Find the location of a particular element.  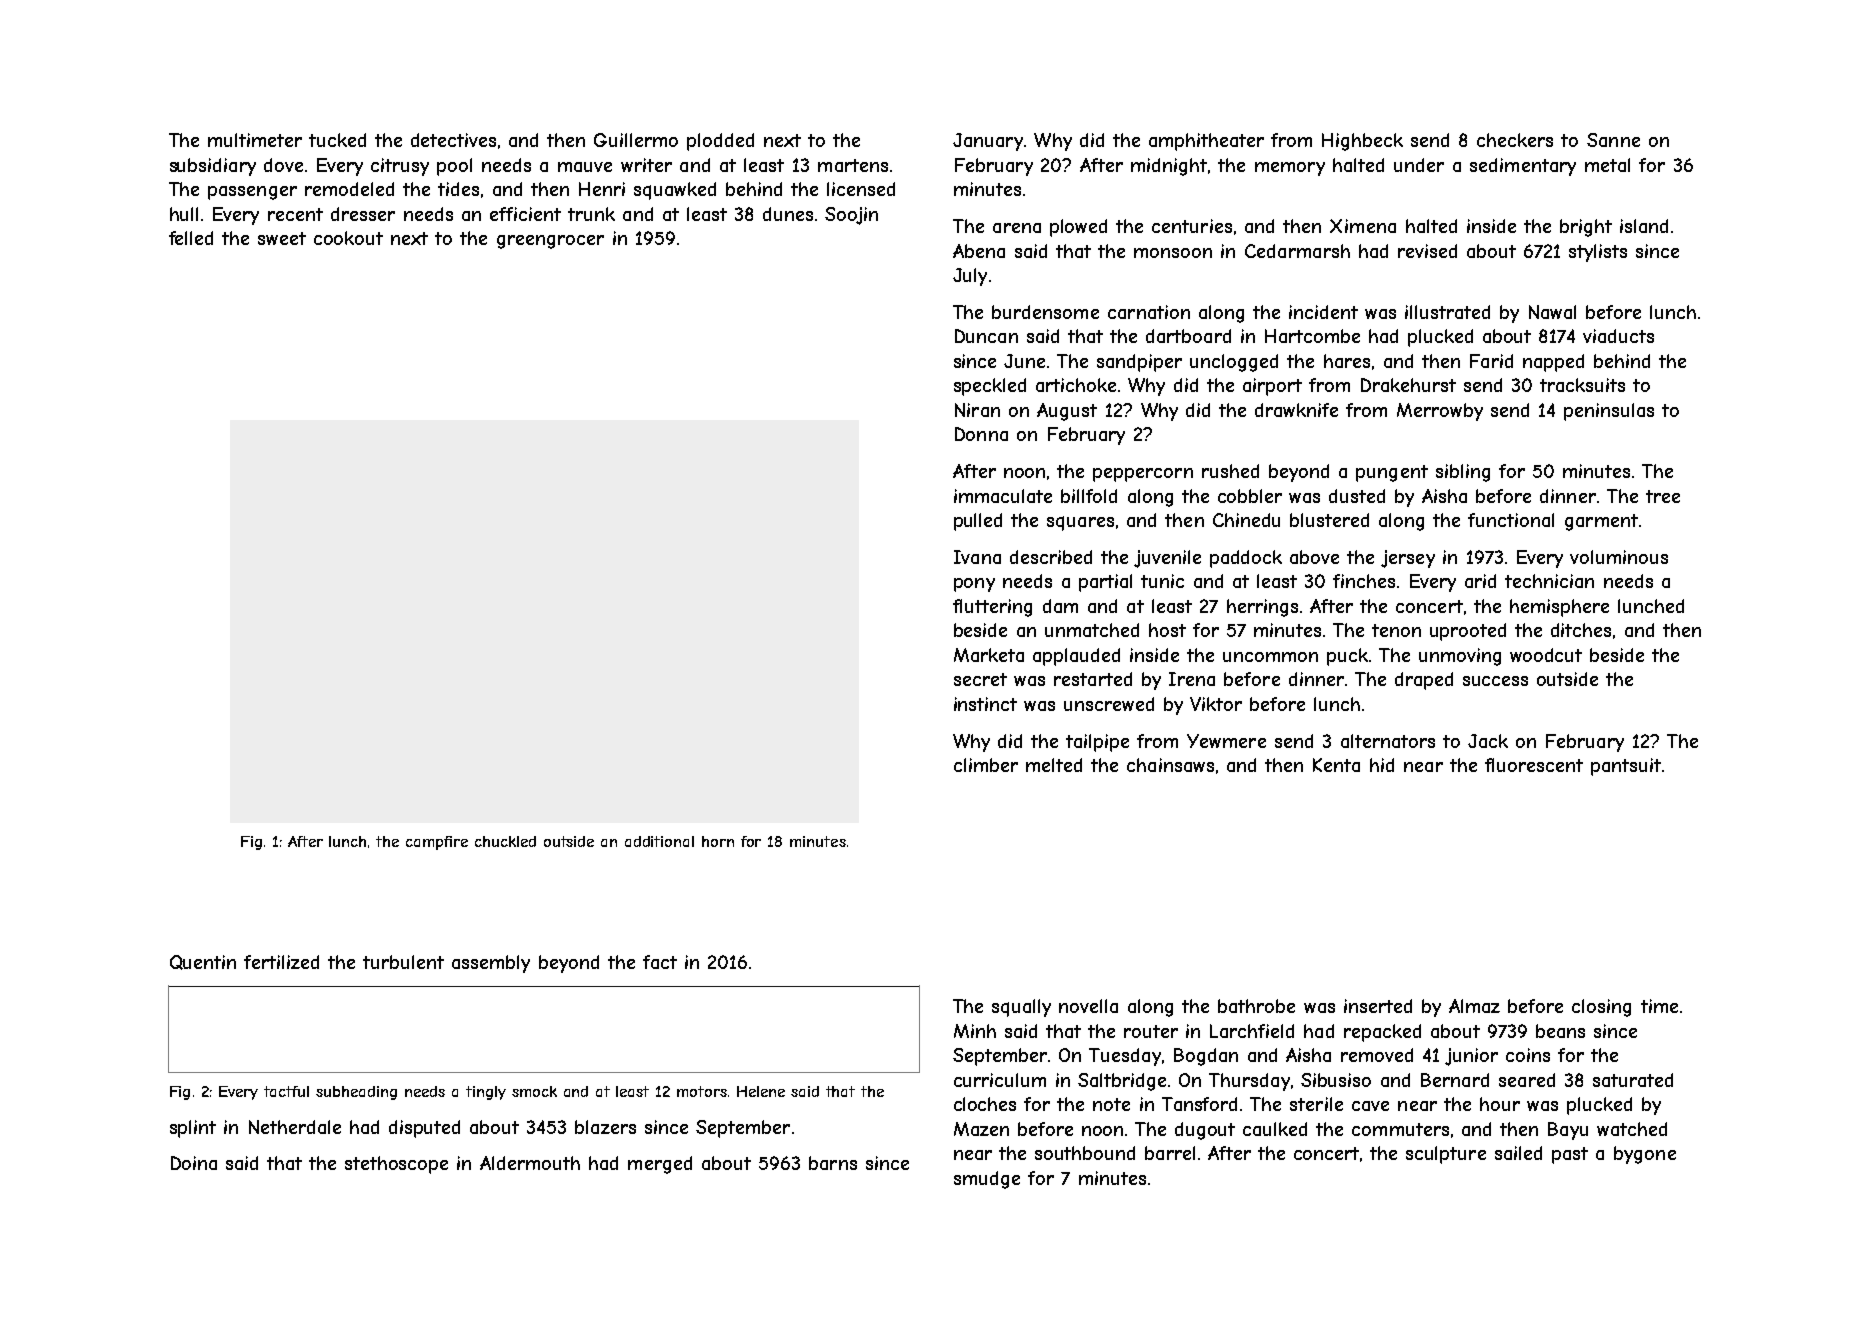

amphitheater is located at coordinates (1206, 142).
